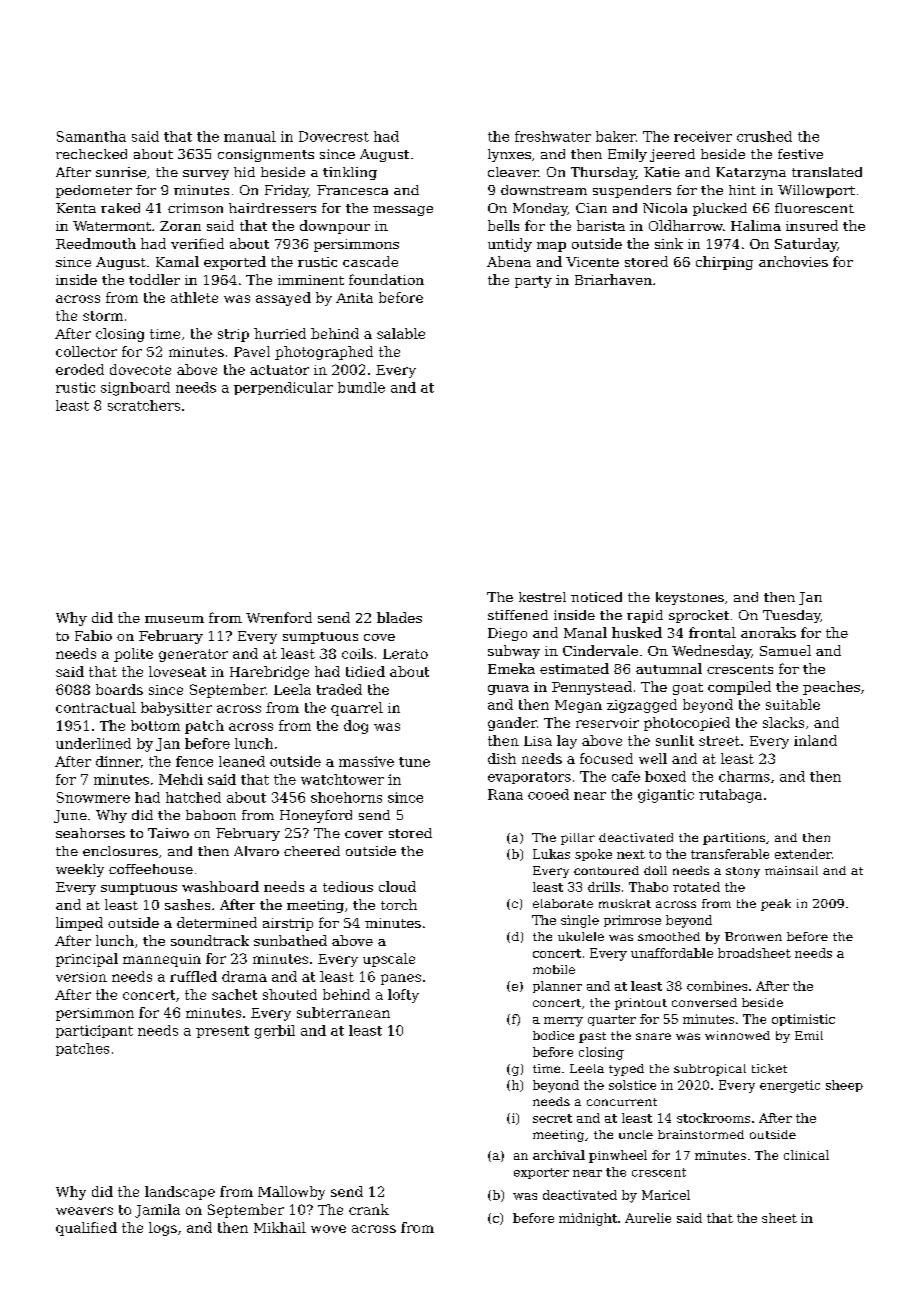 The width and height of the screenshot is (924, 1314). What do you see at coordinates (827, 172) in the screenshot?
I see `translated` at bounding box center [827, 172].
